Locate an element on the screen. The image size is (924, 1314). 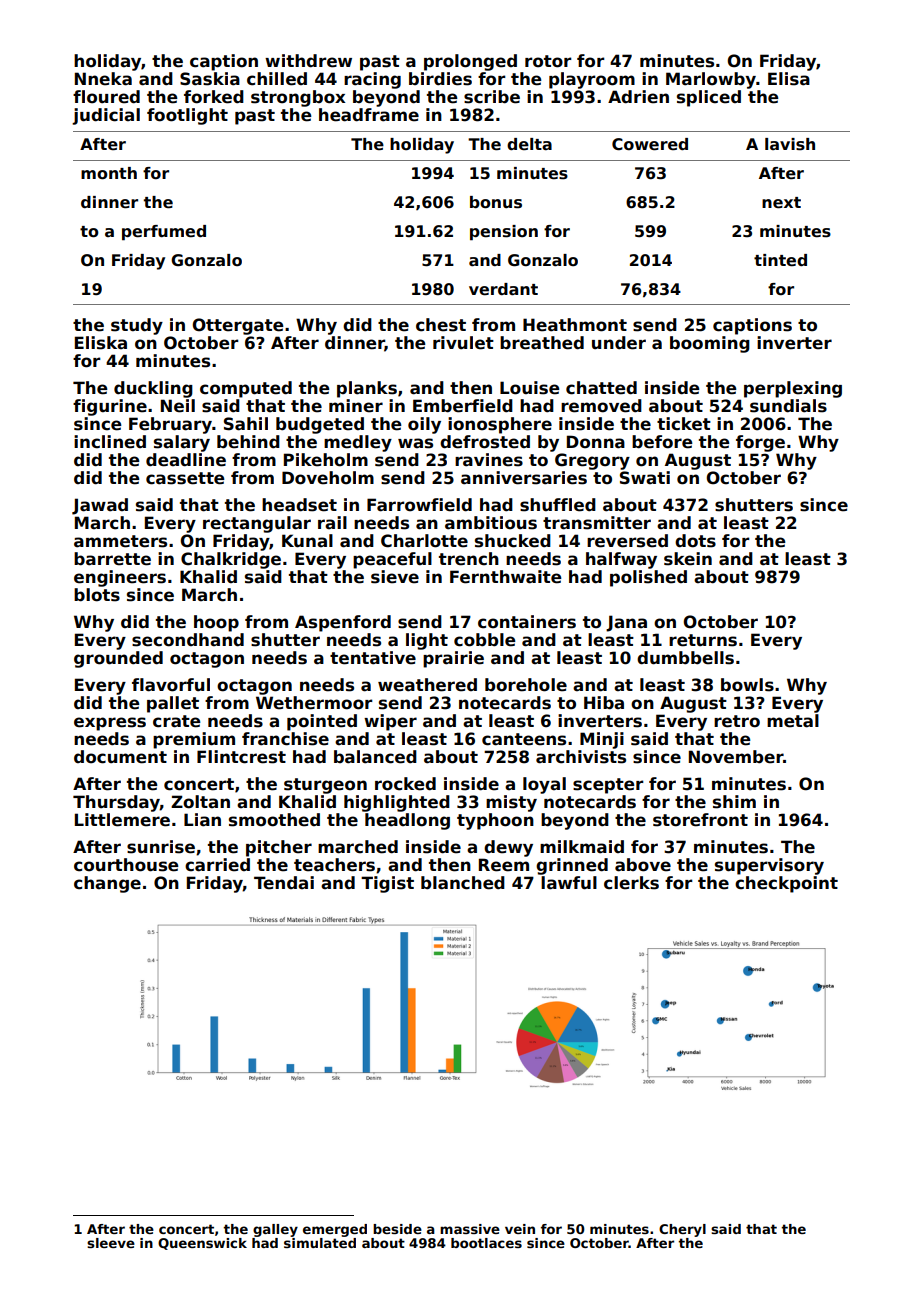
bonus is located at coordinates (496, 202).
